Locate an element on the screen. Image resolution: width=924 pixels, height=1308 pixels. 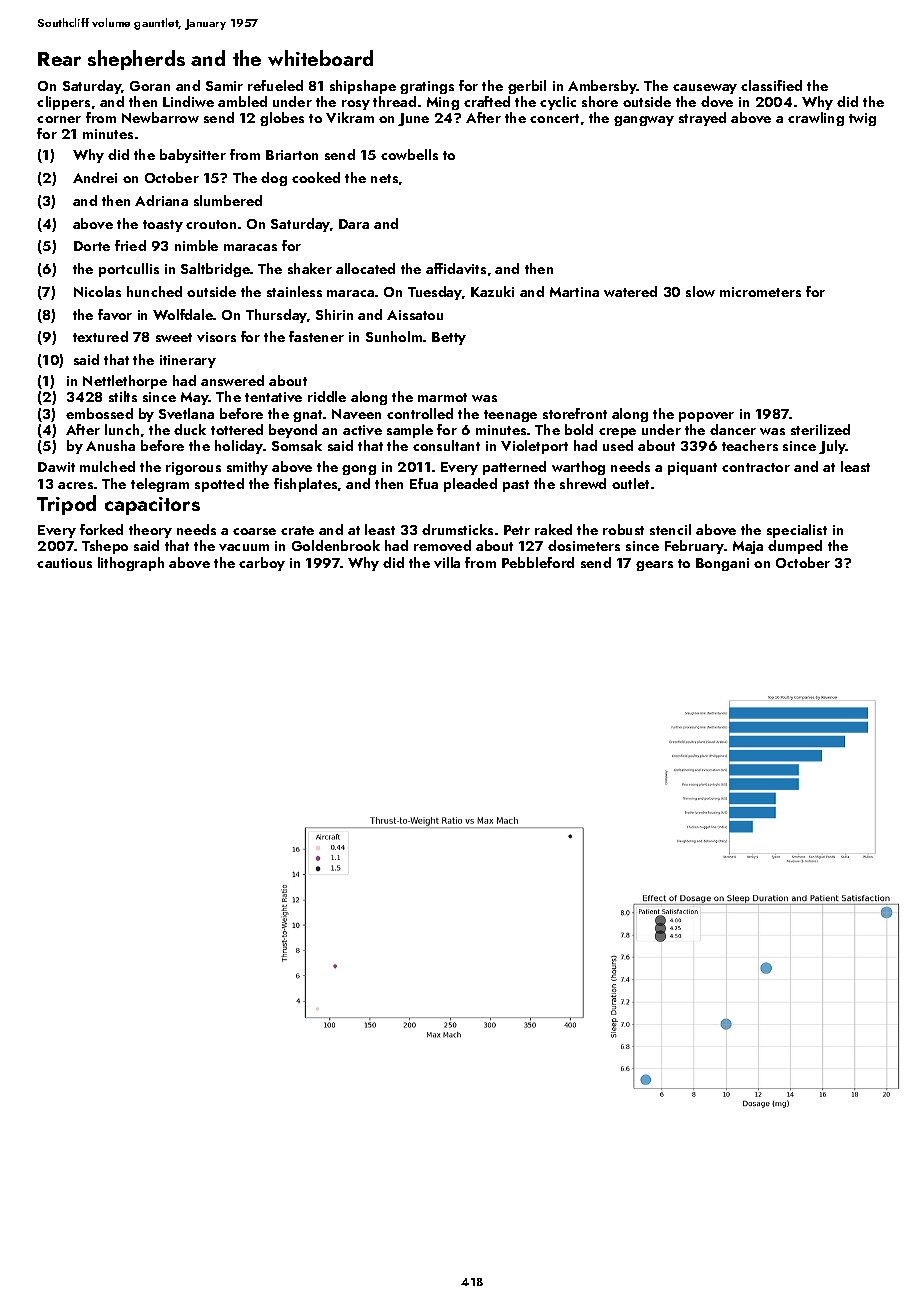
Betty is located at coordinates (449, 338).
